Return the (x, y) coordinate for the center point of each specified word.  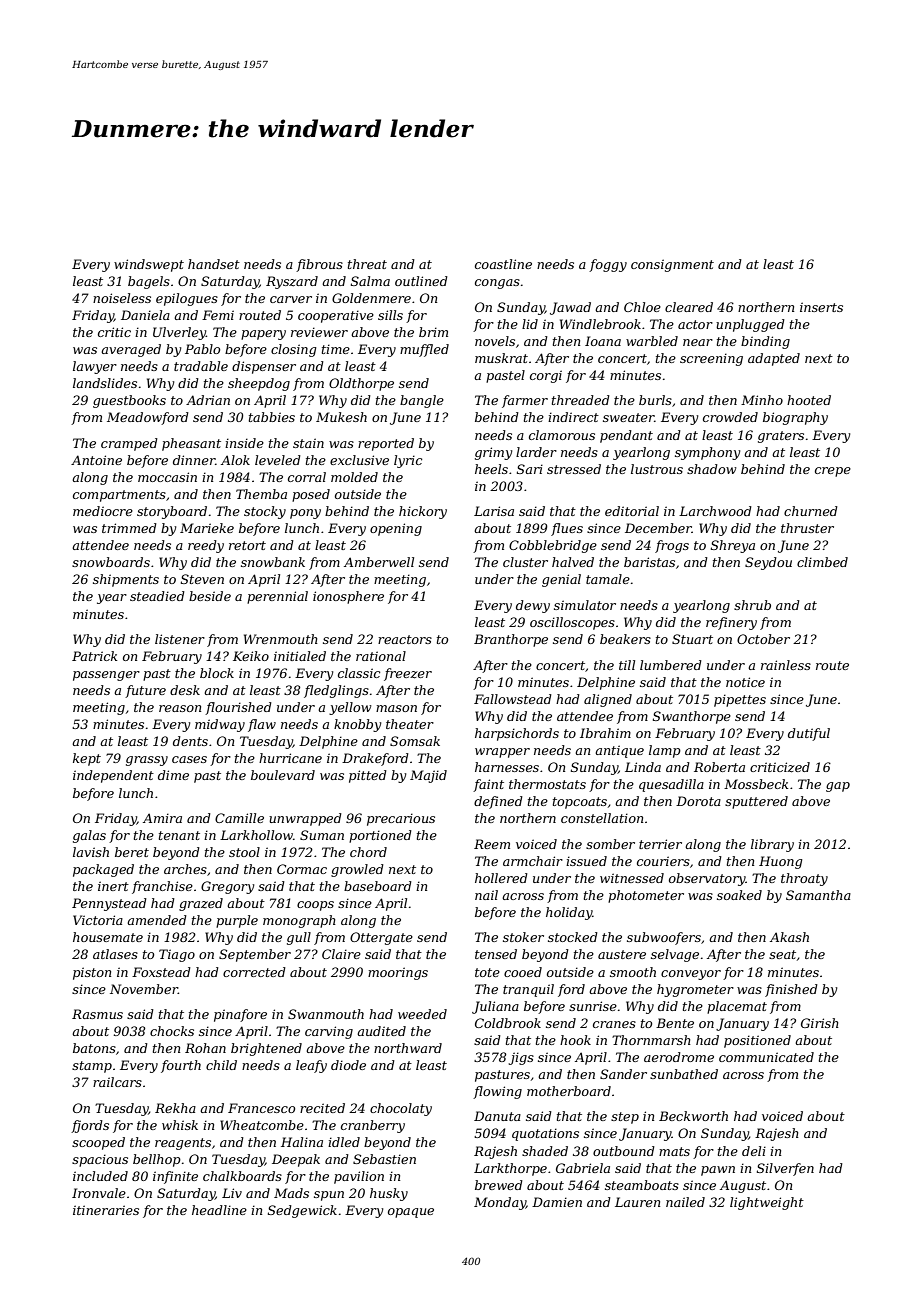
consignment (672, 265)
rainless (786, 665)
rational (381, 656)
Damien (557, 1202)
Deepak (296, 1160)
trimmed (129, 528)
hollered (501, 878)
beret (132, 852)
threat (367, 264)
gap (838, 787)
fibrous (319, 265)
